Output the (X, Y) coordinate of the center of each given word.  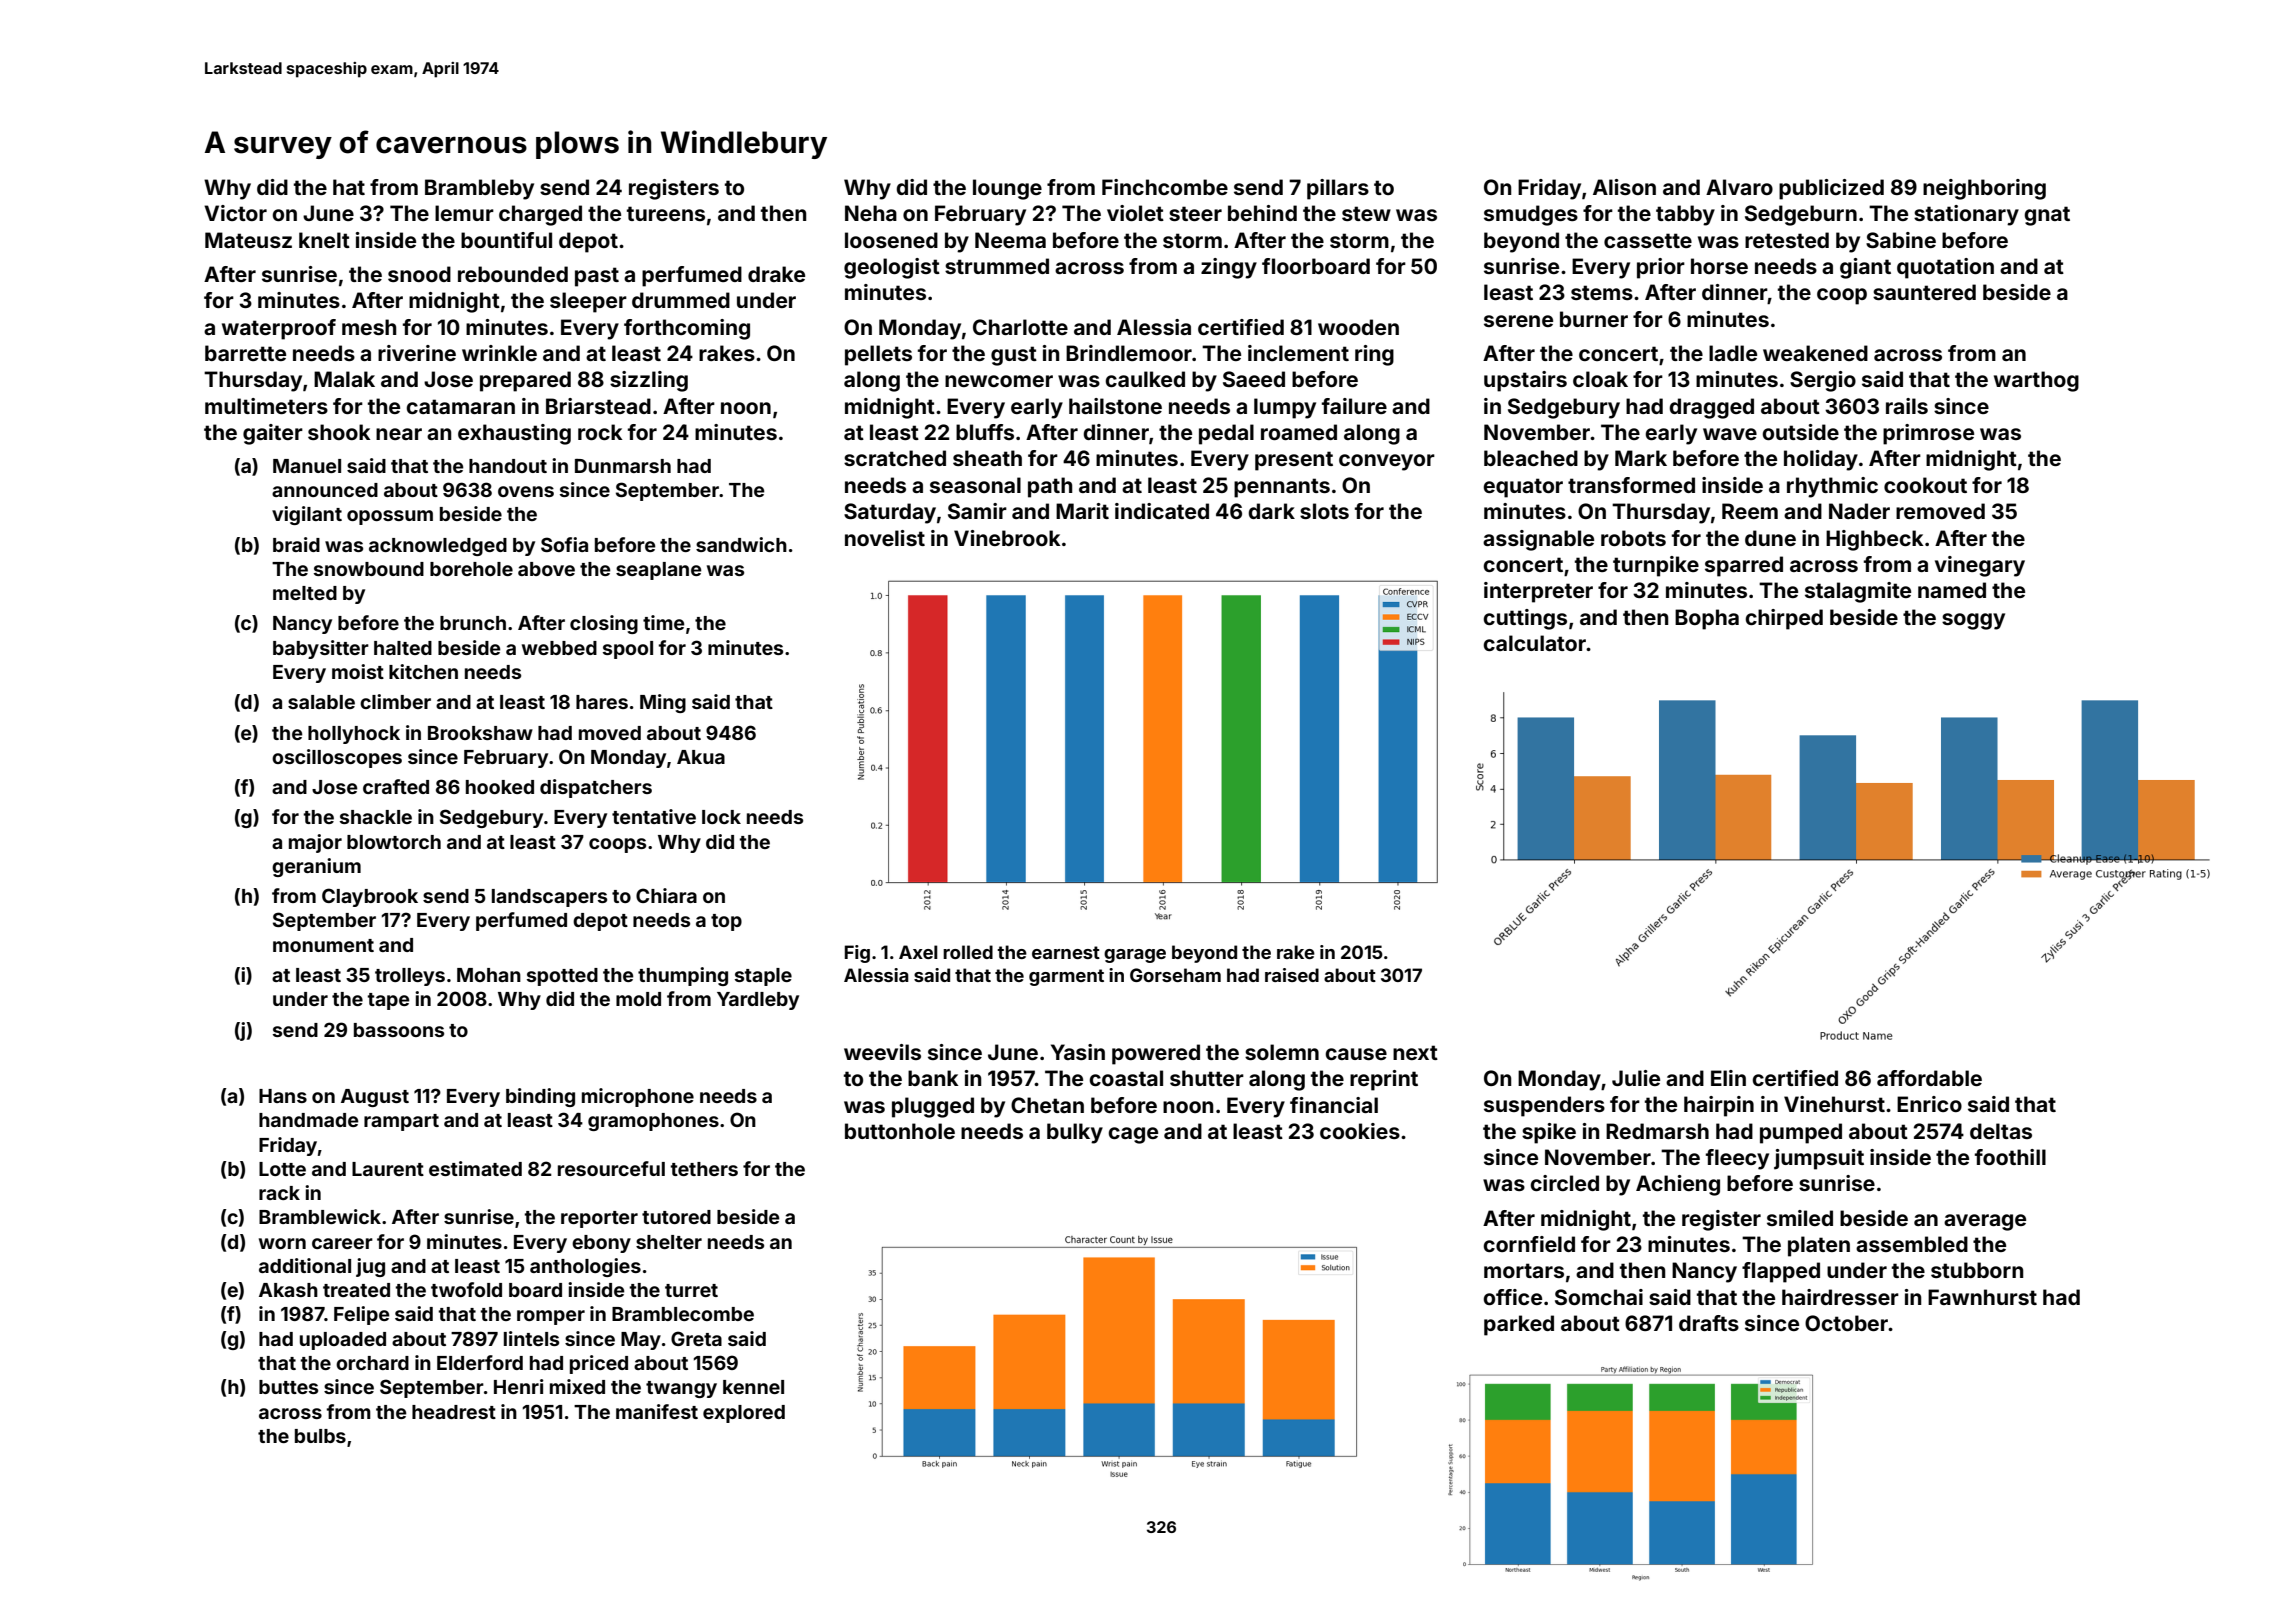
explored (744, 1414)
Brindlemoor (1129, 353)
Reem (1750, 511)
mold (638, 999)
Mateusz (248, 240)
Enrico (1929, 1104)
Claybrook (370, 897)
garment (1066, 977)
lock (721, 817)
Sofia (564, 544)
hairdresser (1840, 1297)
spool (628, 650)
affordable (1929, 1078)
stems (1602, 292)
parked (1519, 1325)
